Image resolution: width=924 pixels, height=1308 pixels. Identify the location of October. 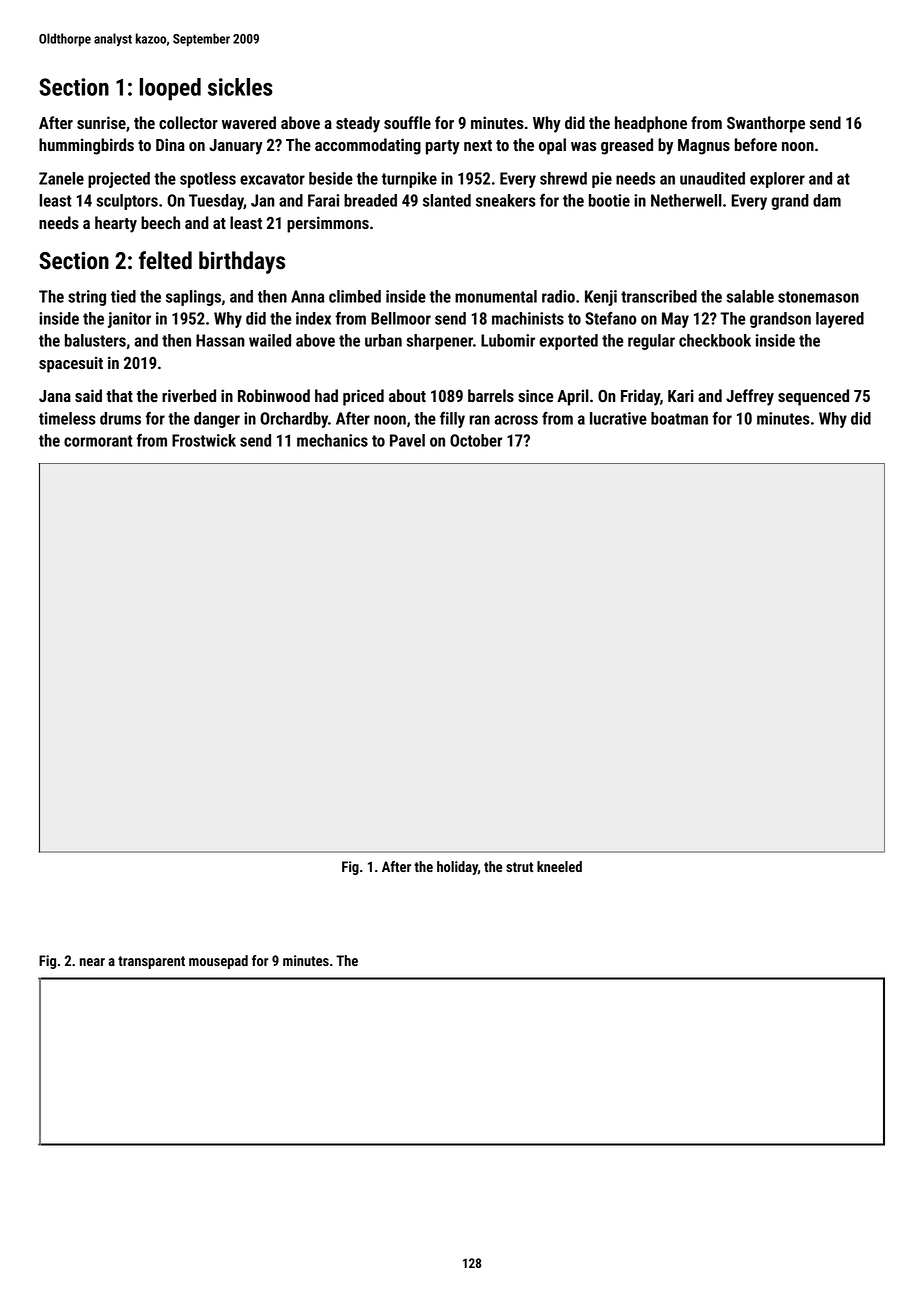
(476, 440).
